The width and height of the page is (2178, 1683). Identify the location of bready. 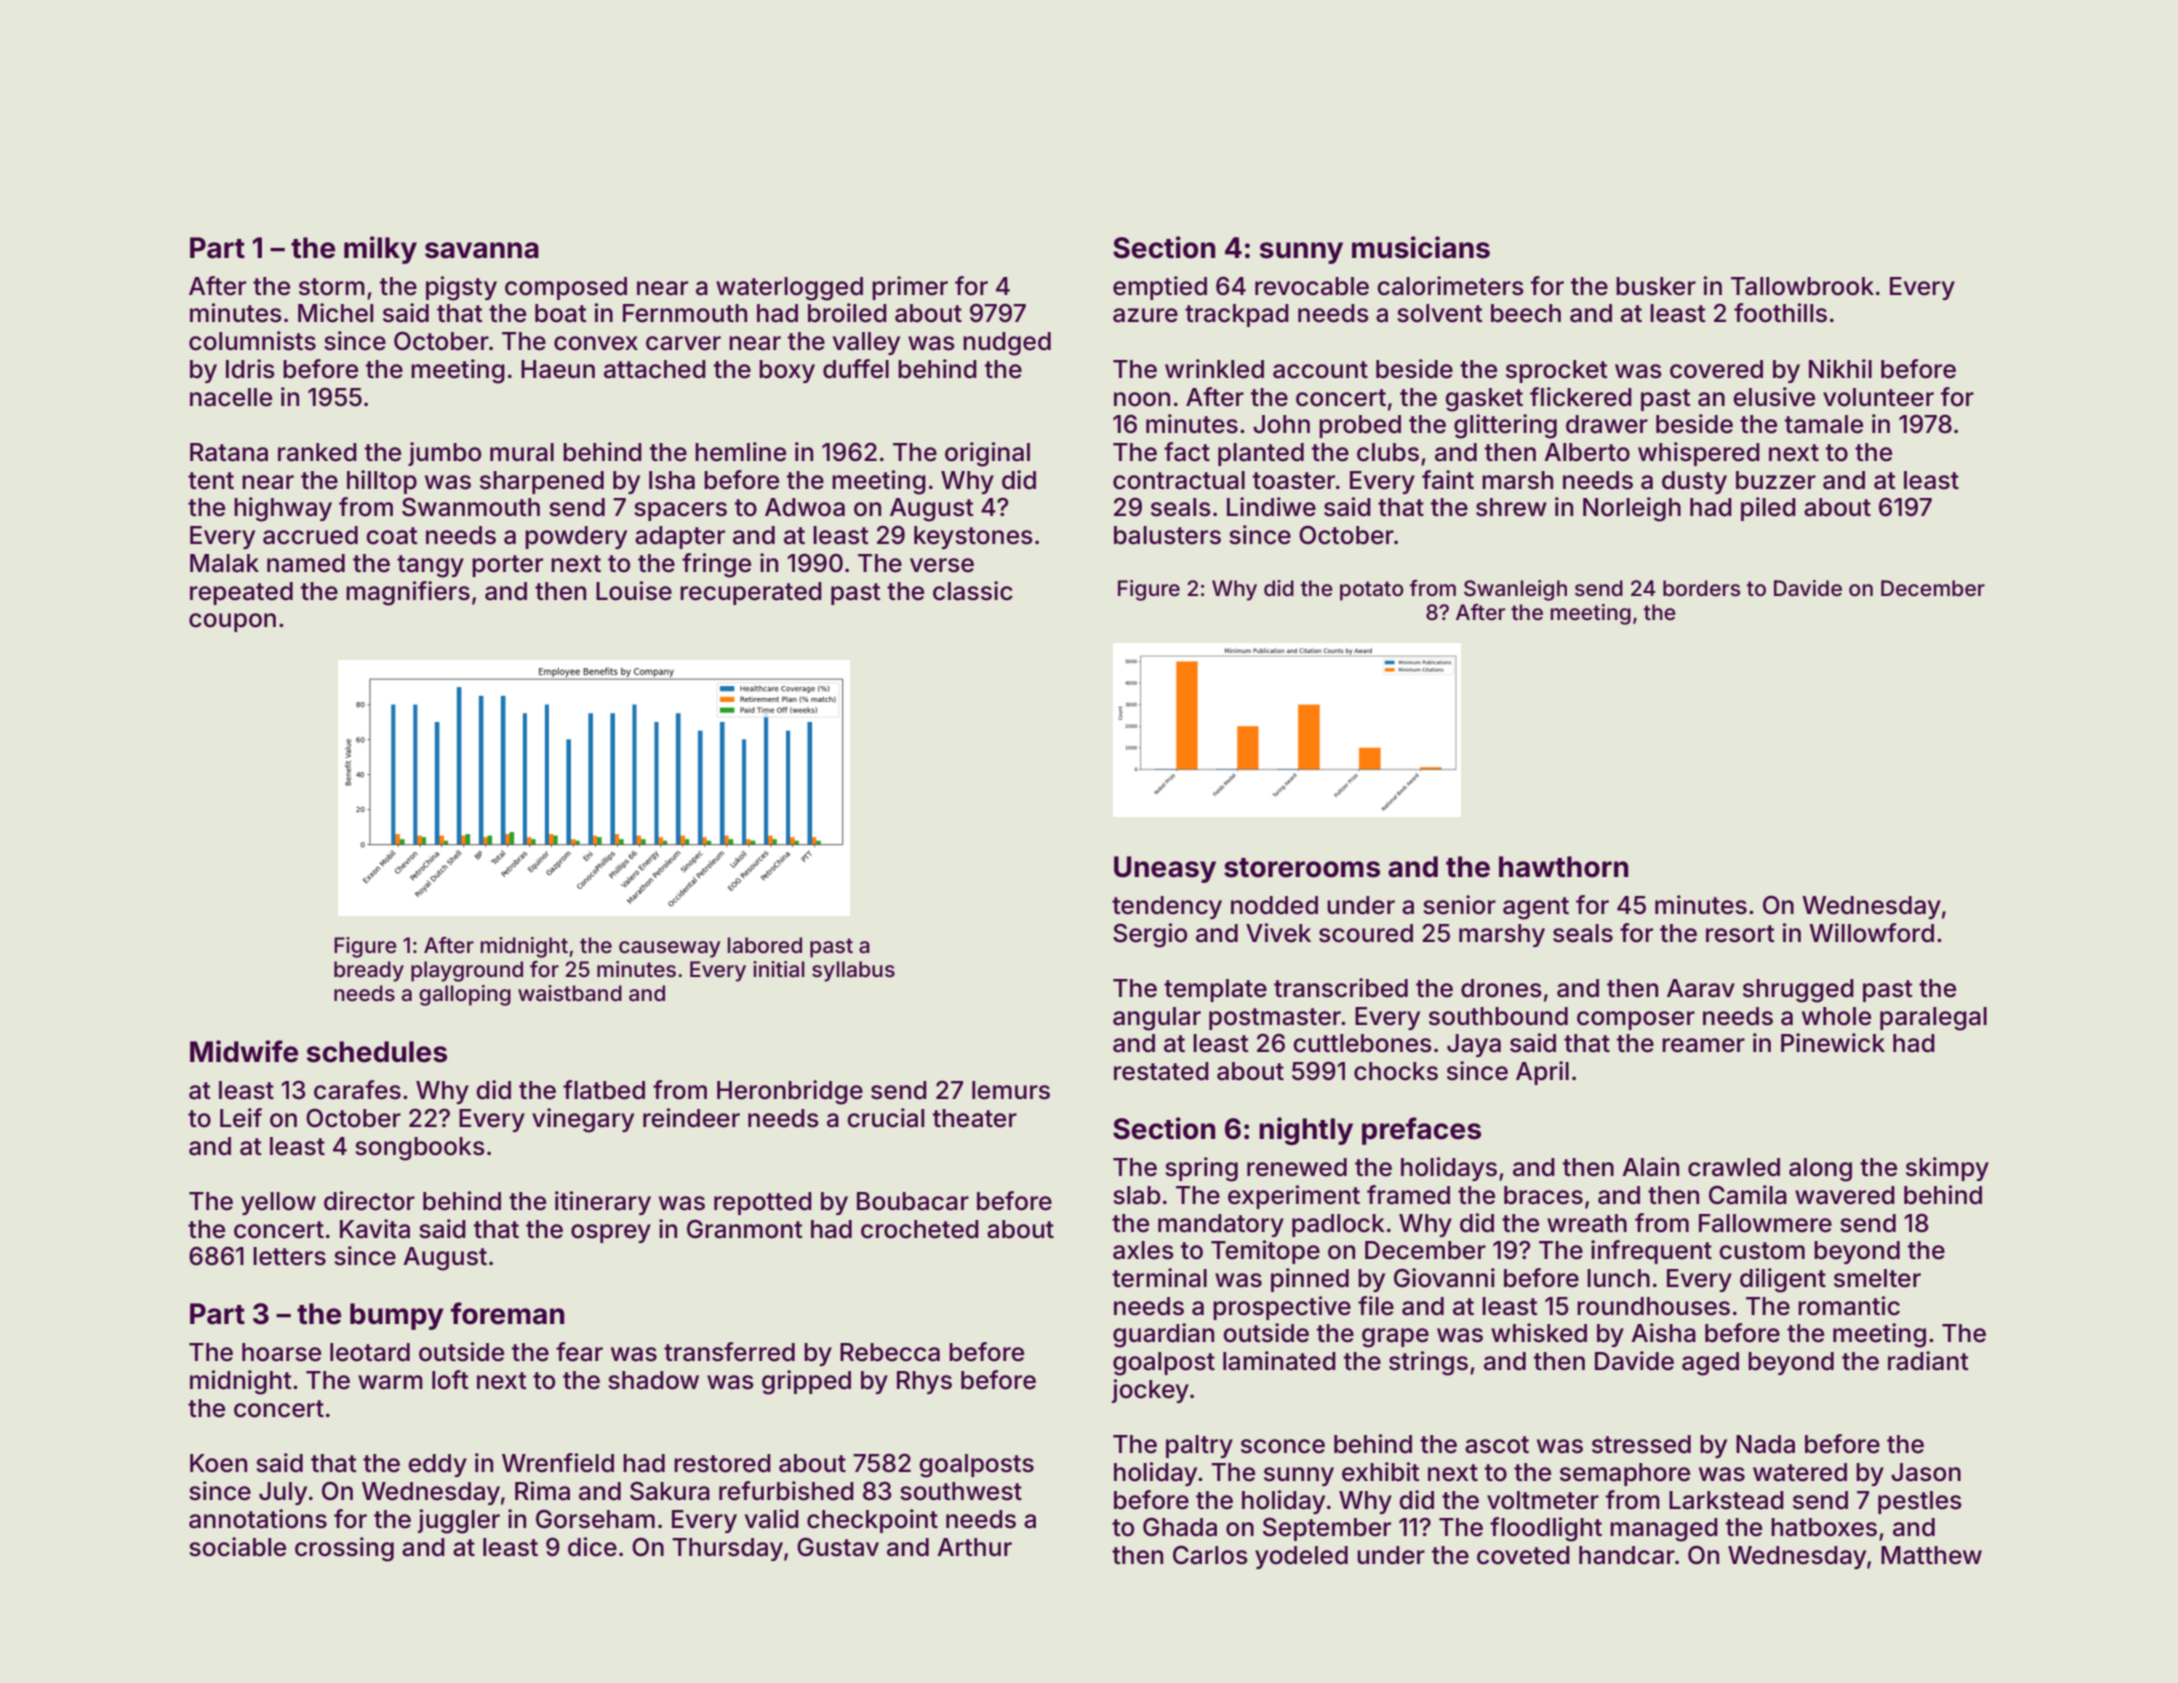
(369, 971).
